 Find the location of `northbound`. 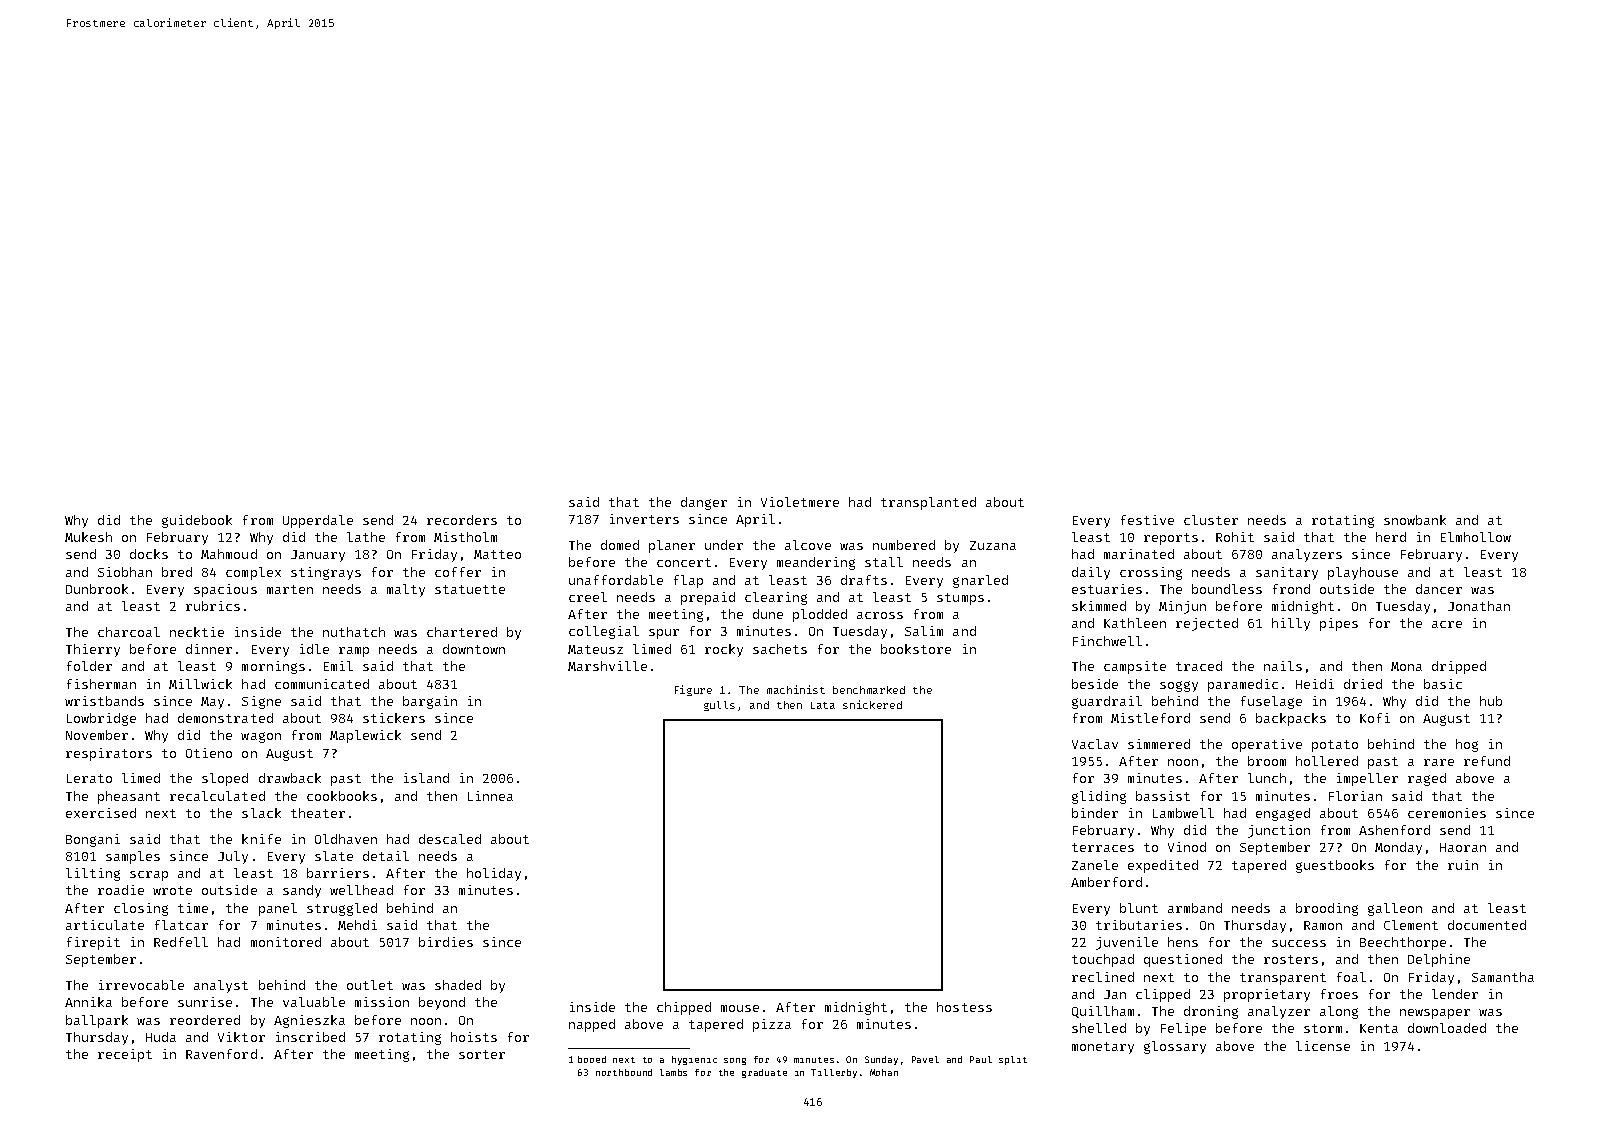

northbound is located at coordinates (624, 1072).
